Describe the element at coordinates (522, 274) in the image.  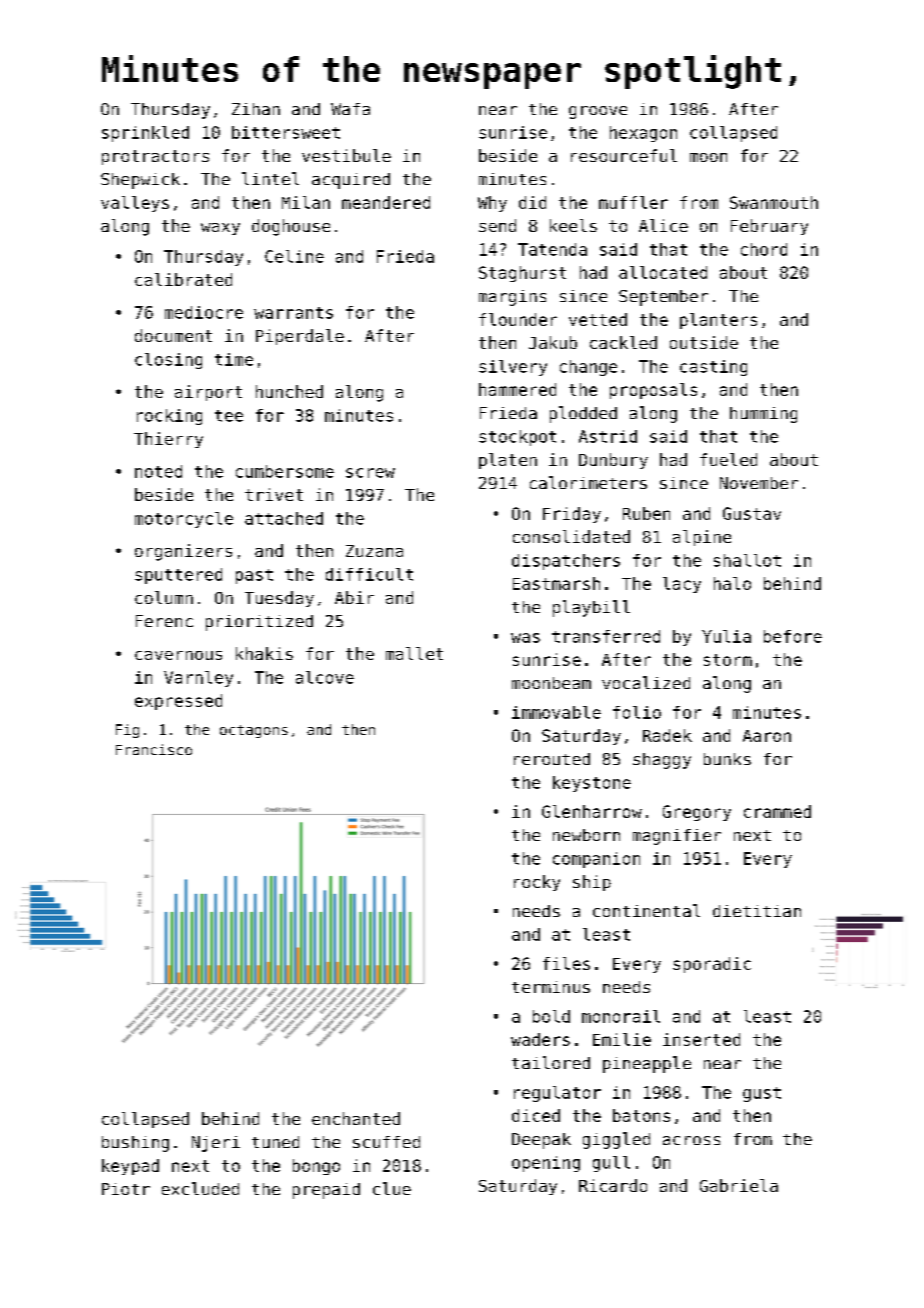
I see `Staghurst` at that location.
